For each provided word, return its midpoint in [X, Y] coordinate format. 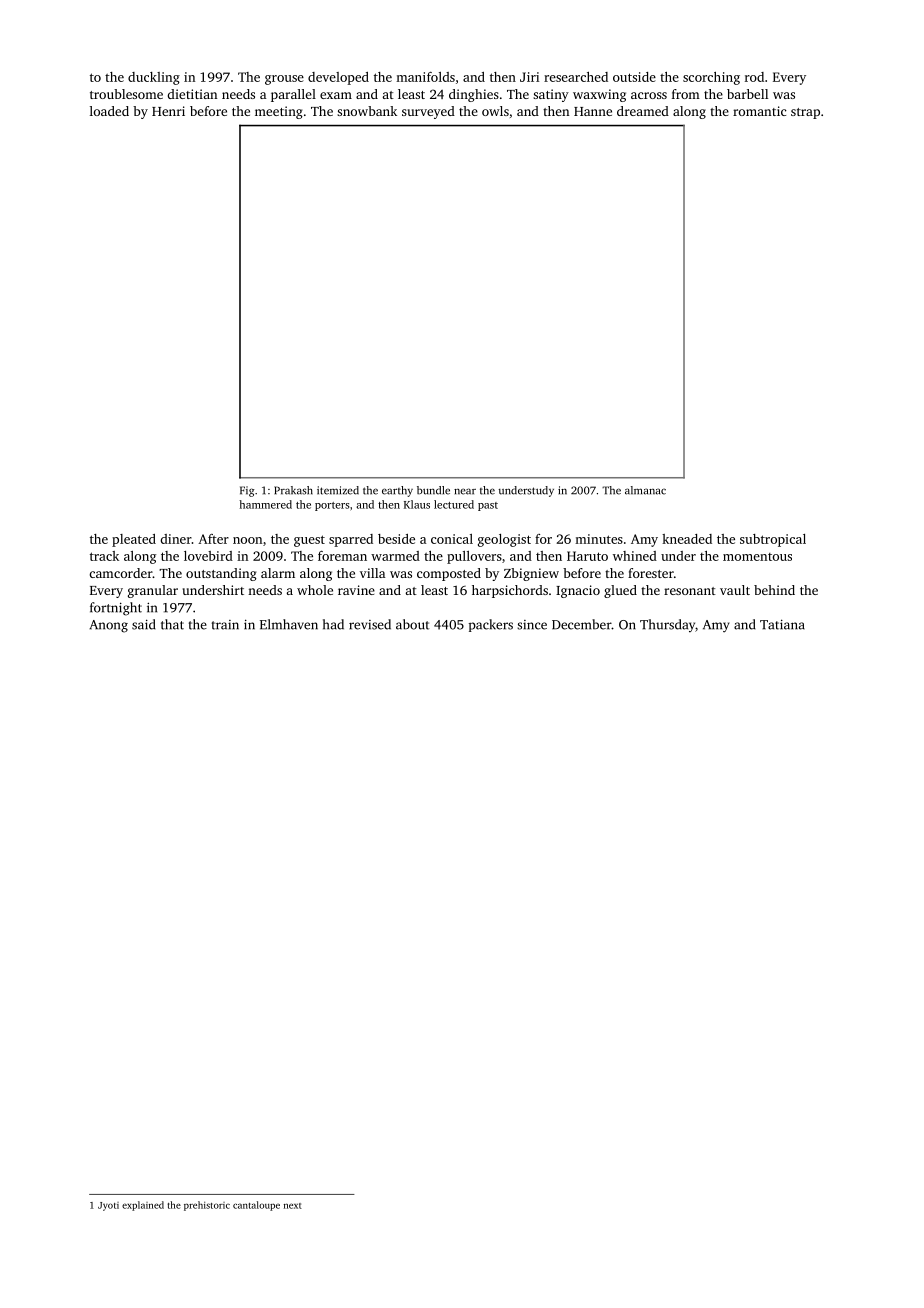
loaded [109, 111]
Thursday [667, 625]
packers [491, 625]
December [582, 624]
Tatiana [782, 624]
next [293, 1206]
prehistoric [207, 1206]
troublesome [126, 94]
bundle [433, 490]
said [144, 624]
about [412, 624]
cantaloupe [256, 1206]
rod [754, 77]
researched [576, 77]
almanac [645, 490]
